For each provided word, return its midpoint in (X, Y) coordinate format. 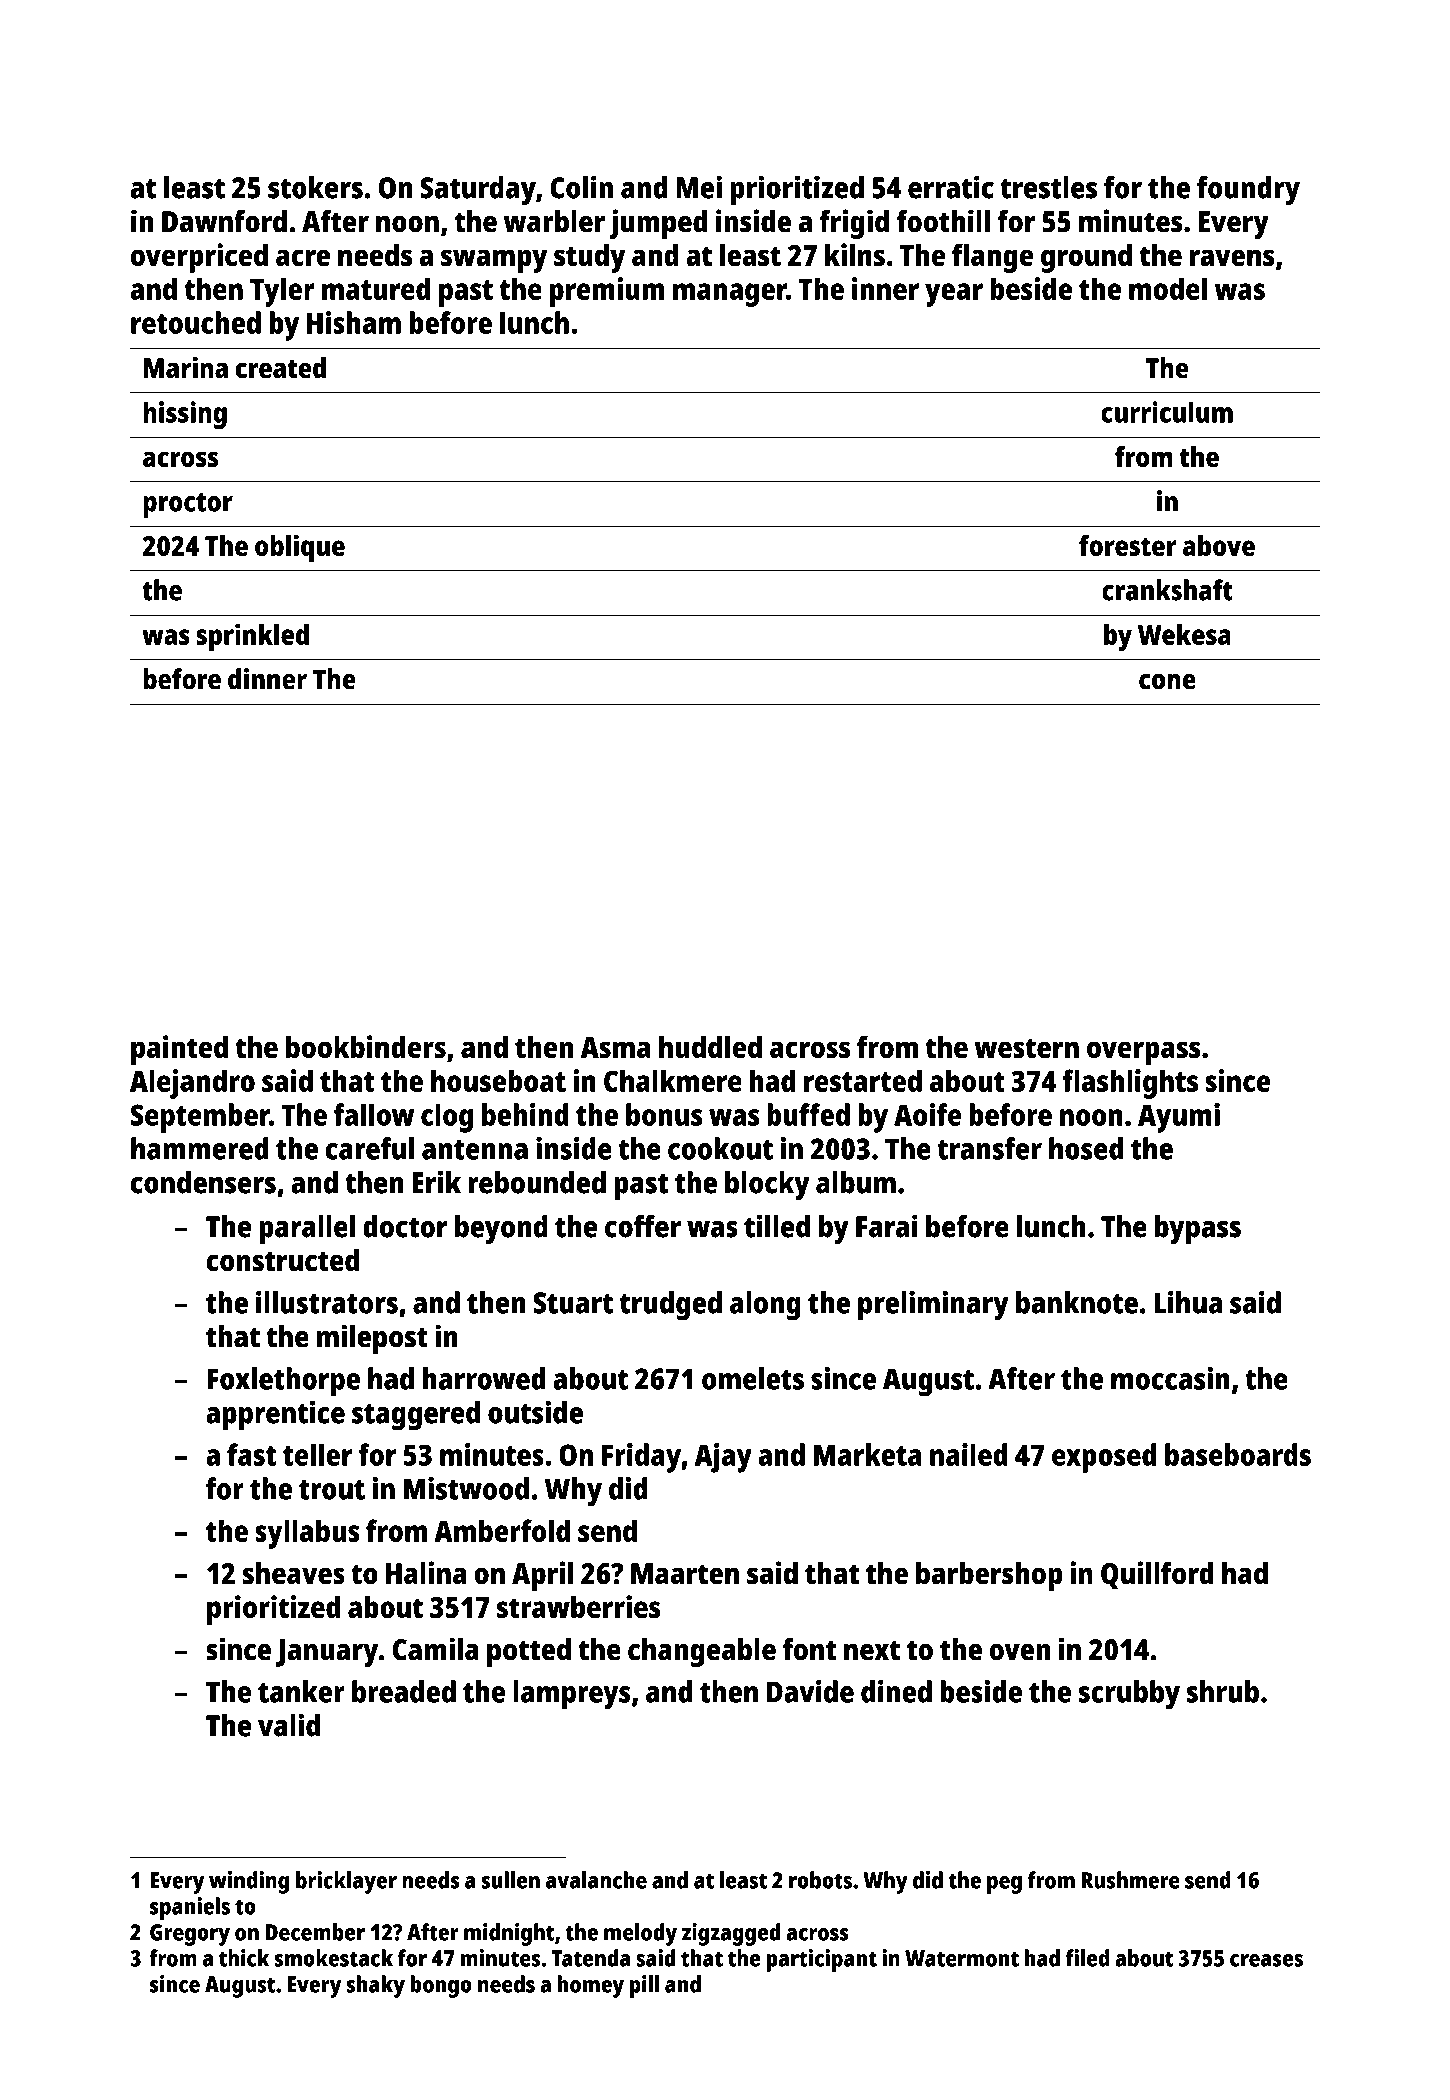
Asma (615, 1047)
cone (1167, 682)
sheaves (294, 1573)
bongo (441, 1986)
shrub (1223, 1691)
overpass (1144, 1053)
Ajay (723, 1458)
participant (821, 1960)
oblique (300, 548)
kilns (855, 254)
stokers (315, 187)
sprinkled (252, 637)
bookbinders (366, 1046)
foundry (1248, 191)
